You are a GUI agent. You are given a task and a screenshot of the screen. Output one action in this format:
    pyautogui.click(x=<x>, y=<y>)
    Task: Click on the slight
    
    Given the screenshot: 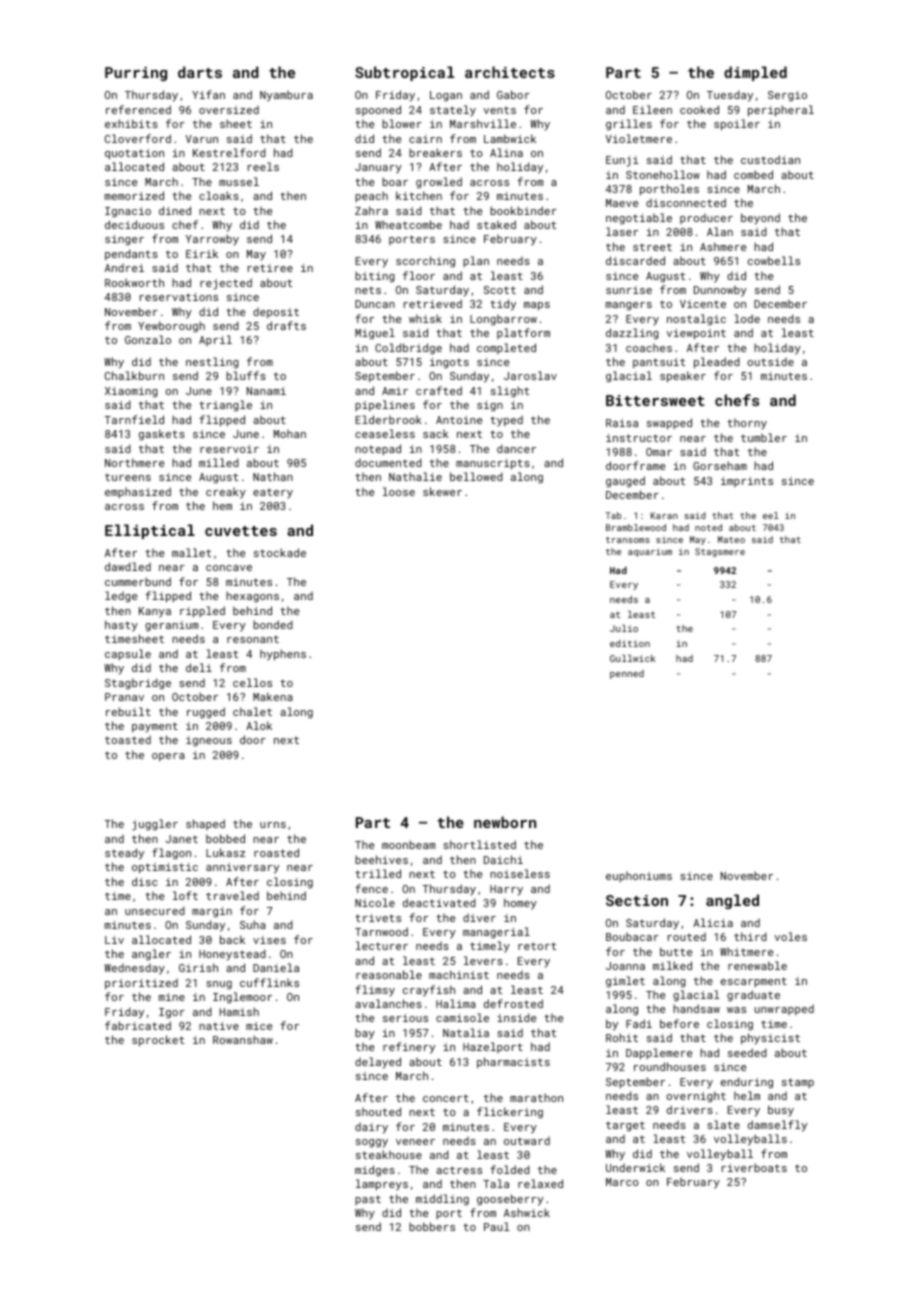 What is the action you would take?
    pyautogui.click(x=510, y=392)
